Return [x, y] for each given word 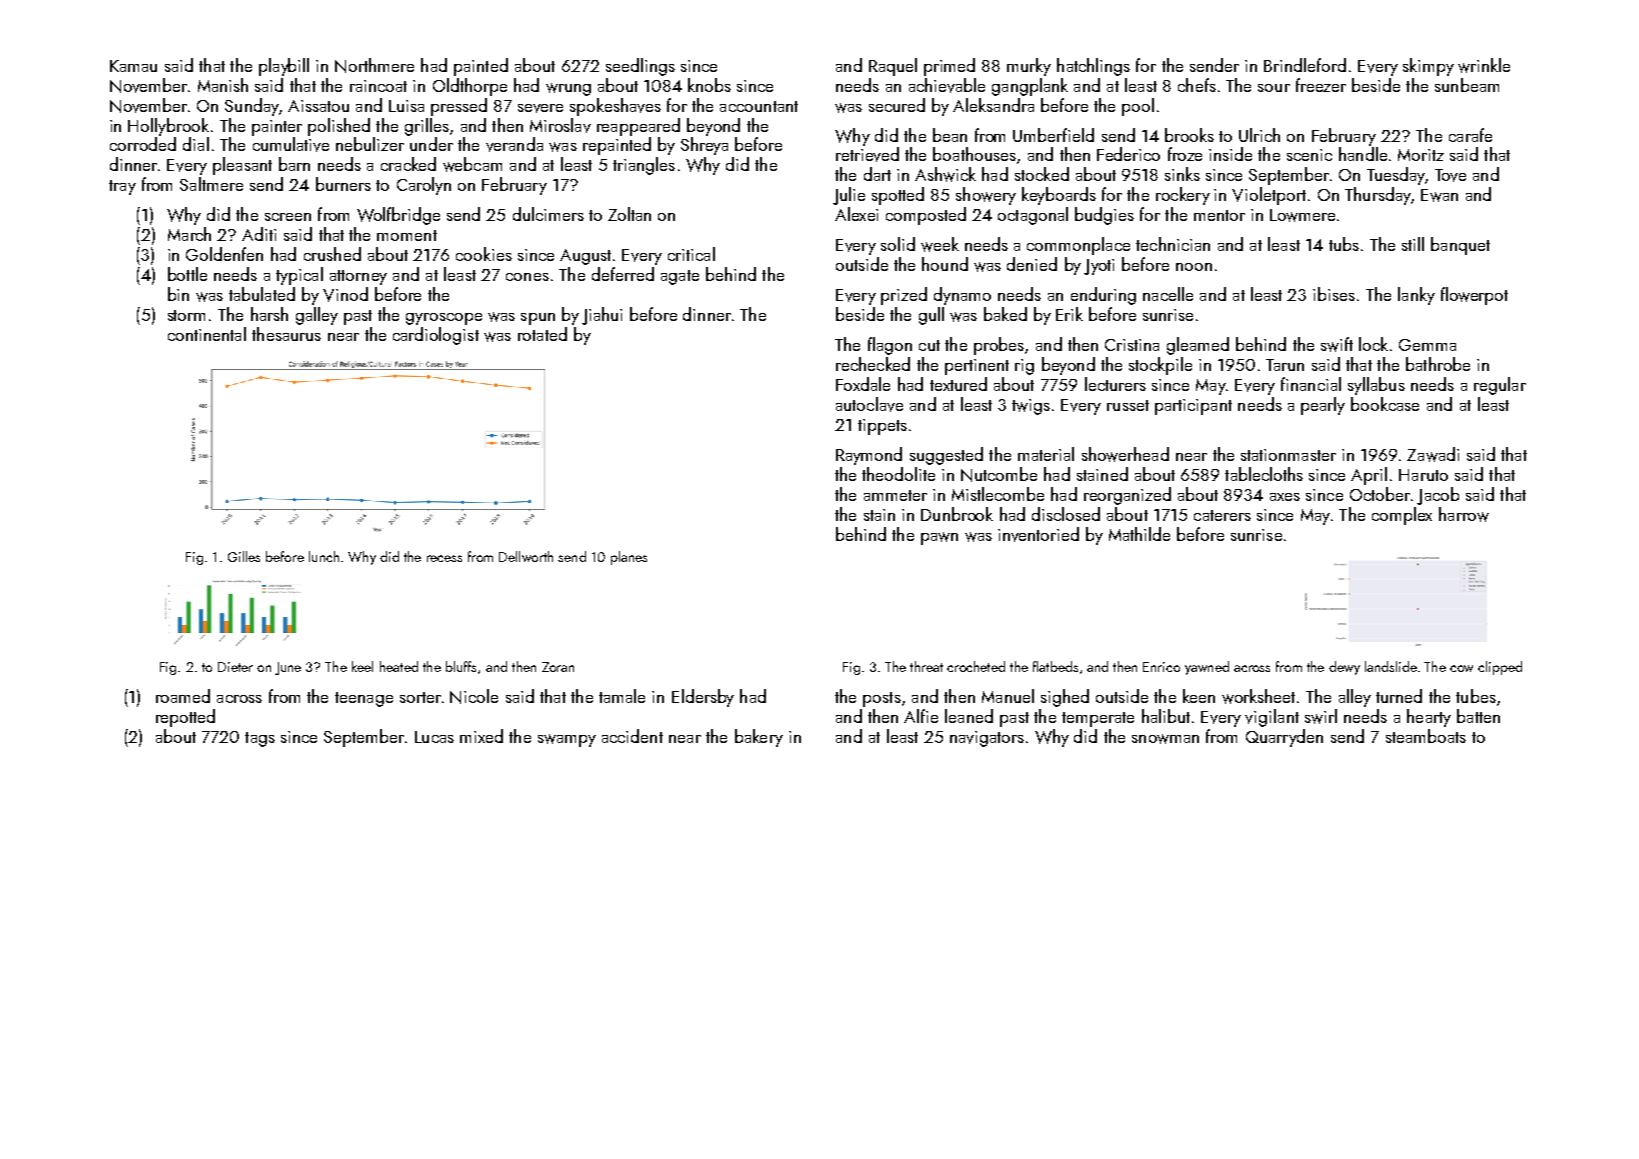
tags [260, 739]
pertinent [977, 367]
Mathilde [1139, 534]
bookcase [1385, 404]
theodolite [898, 474]
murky [1029, 67]
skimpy [1428, 67]
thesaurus [286, 334]
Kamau [133, 66]
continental [207, 334]
